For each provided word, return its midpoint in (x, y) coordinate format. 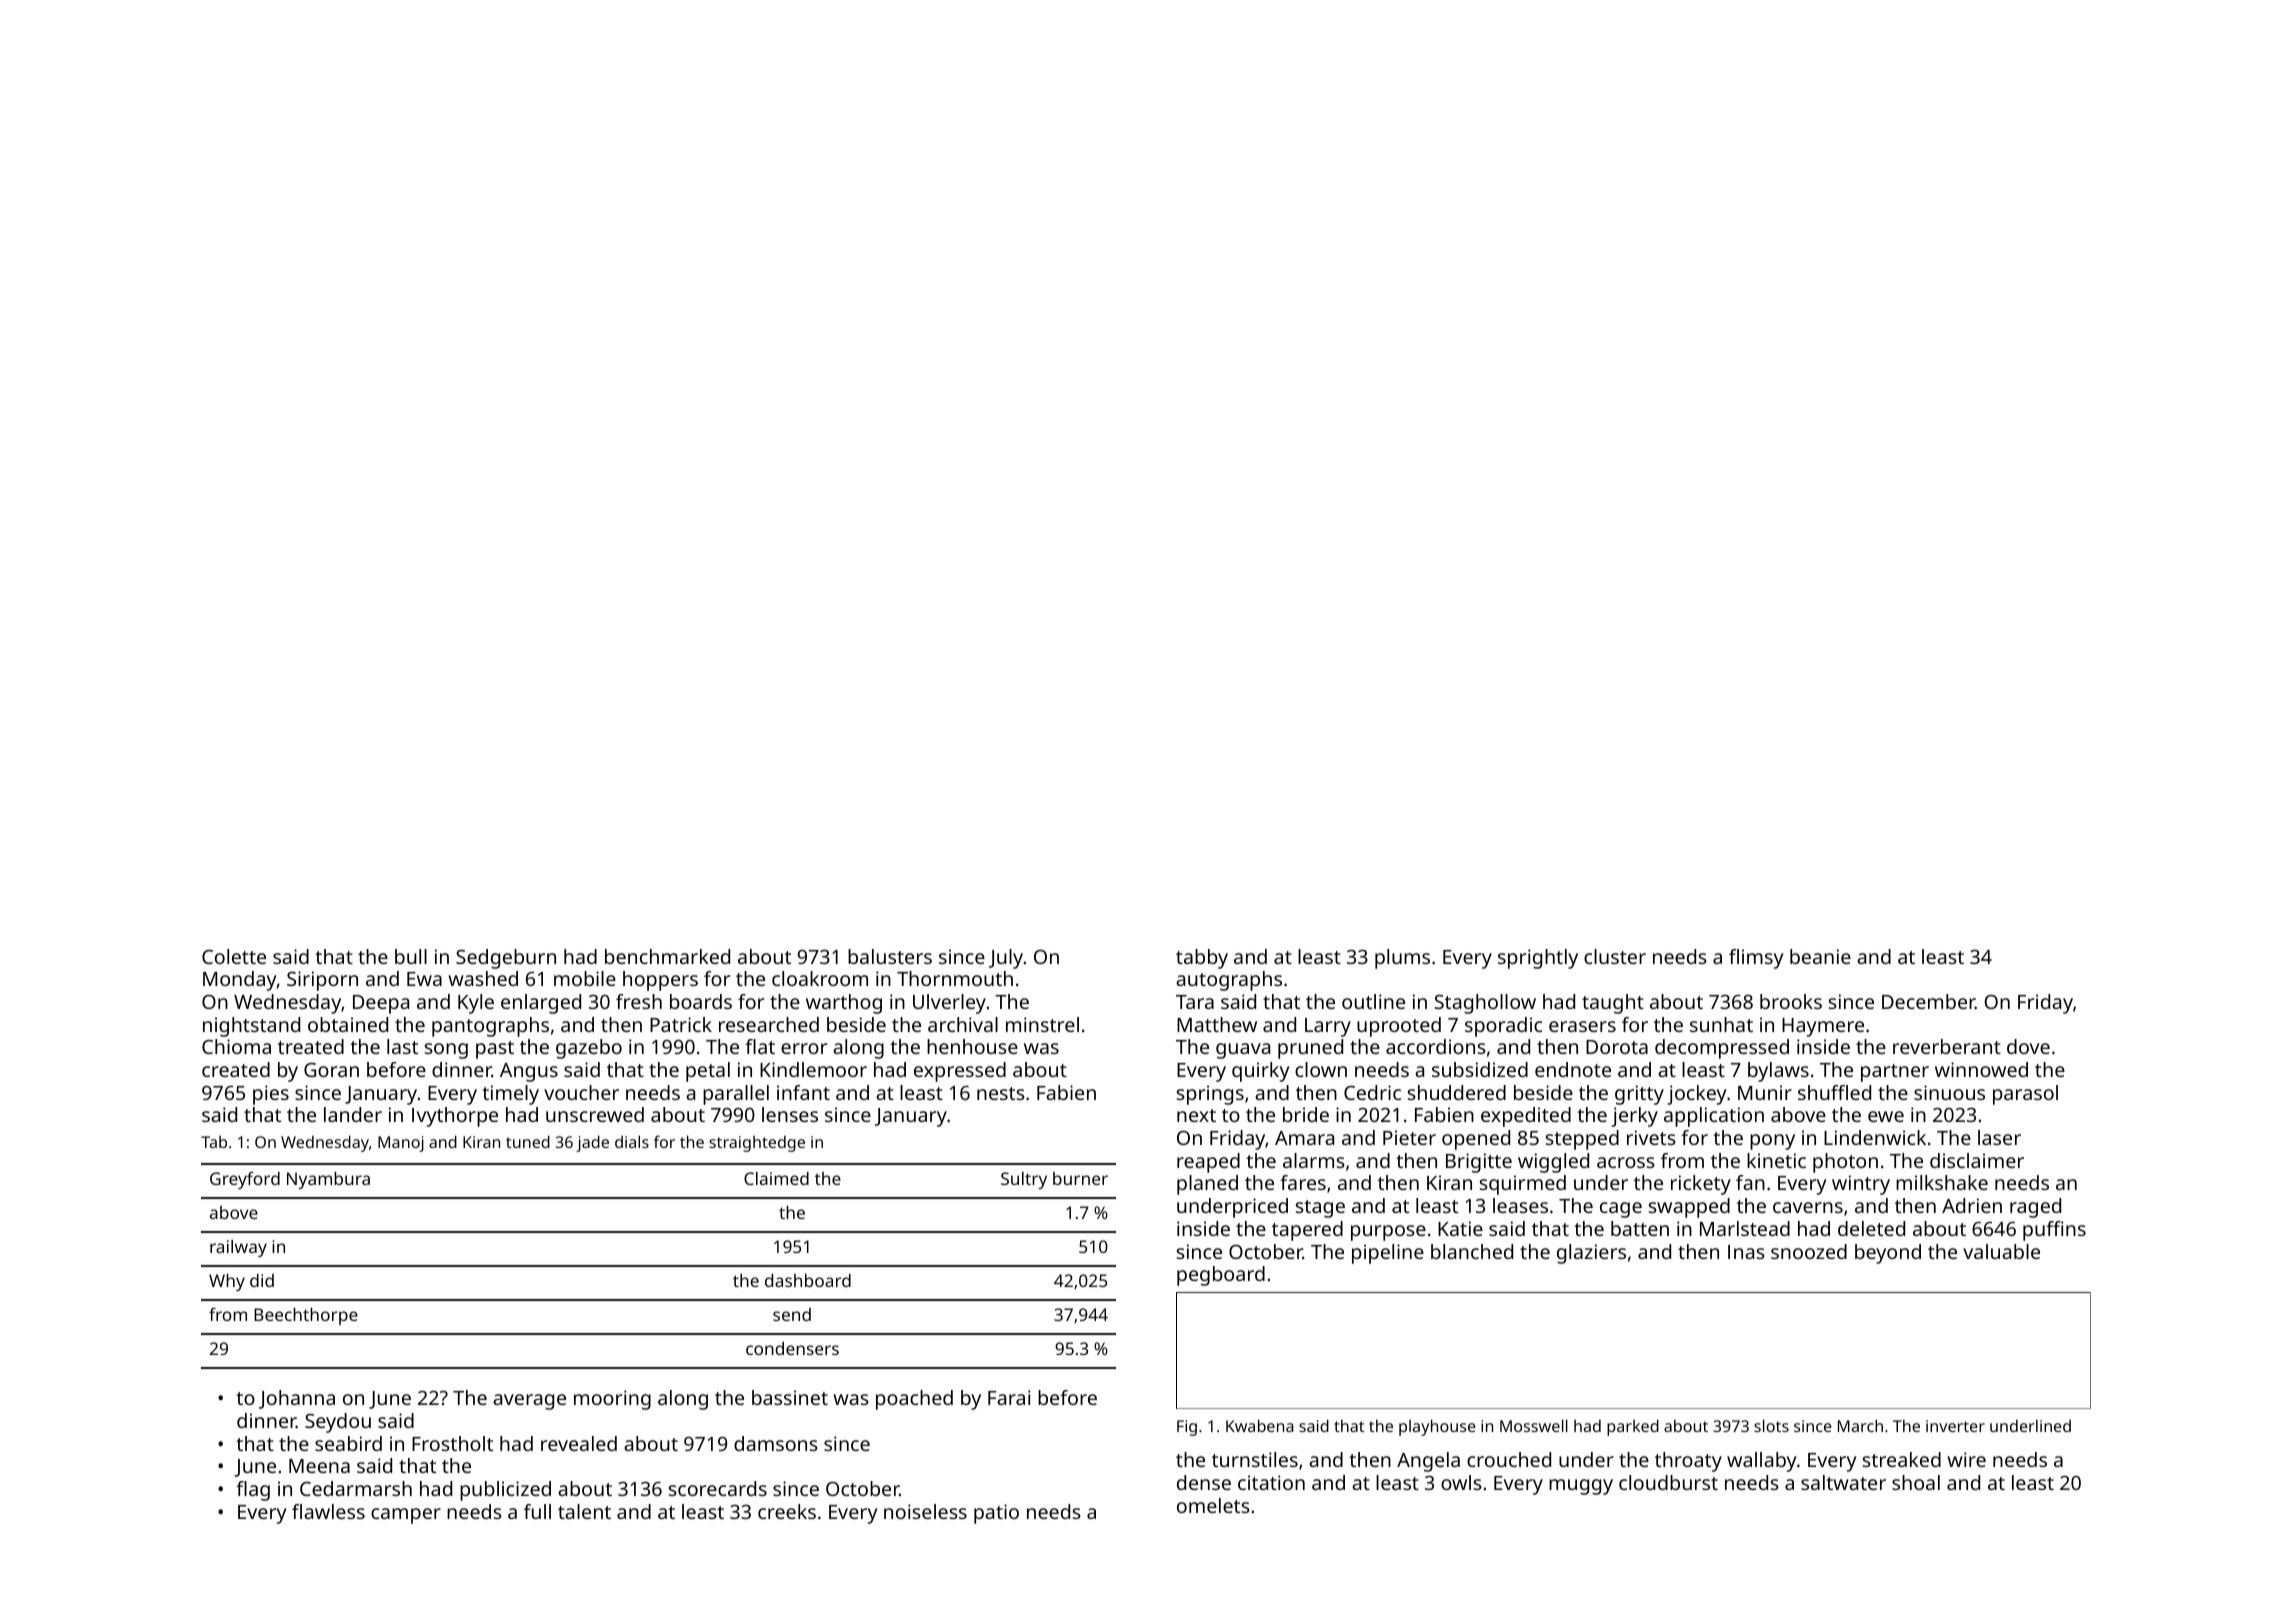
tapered (1307, 1231)
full (537, 1511)
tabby (1202, 959)
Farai (1009, 1397)
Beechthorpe (306, 1316)
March (1860, 1425)
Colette (234, 956)
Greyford (245, 1180)
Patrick (681, 1024)
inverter (1955, 1426)
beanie (1820, 956)
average (529, 1402)
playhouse (1437, 1427)
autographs (1229, 981)
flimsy (1756, 959)
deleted (1871, 1228)
